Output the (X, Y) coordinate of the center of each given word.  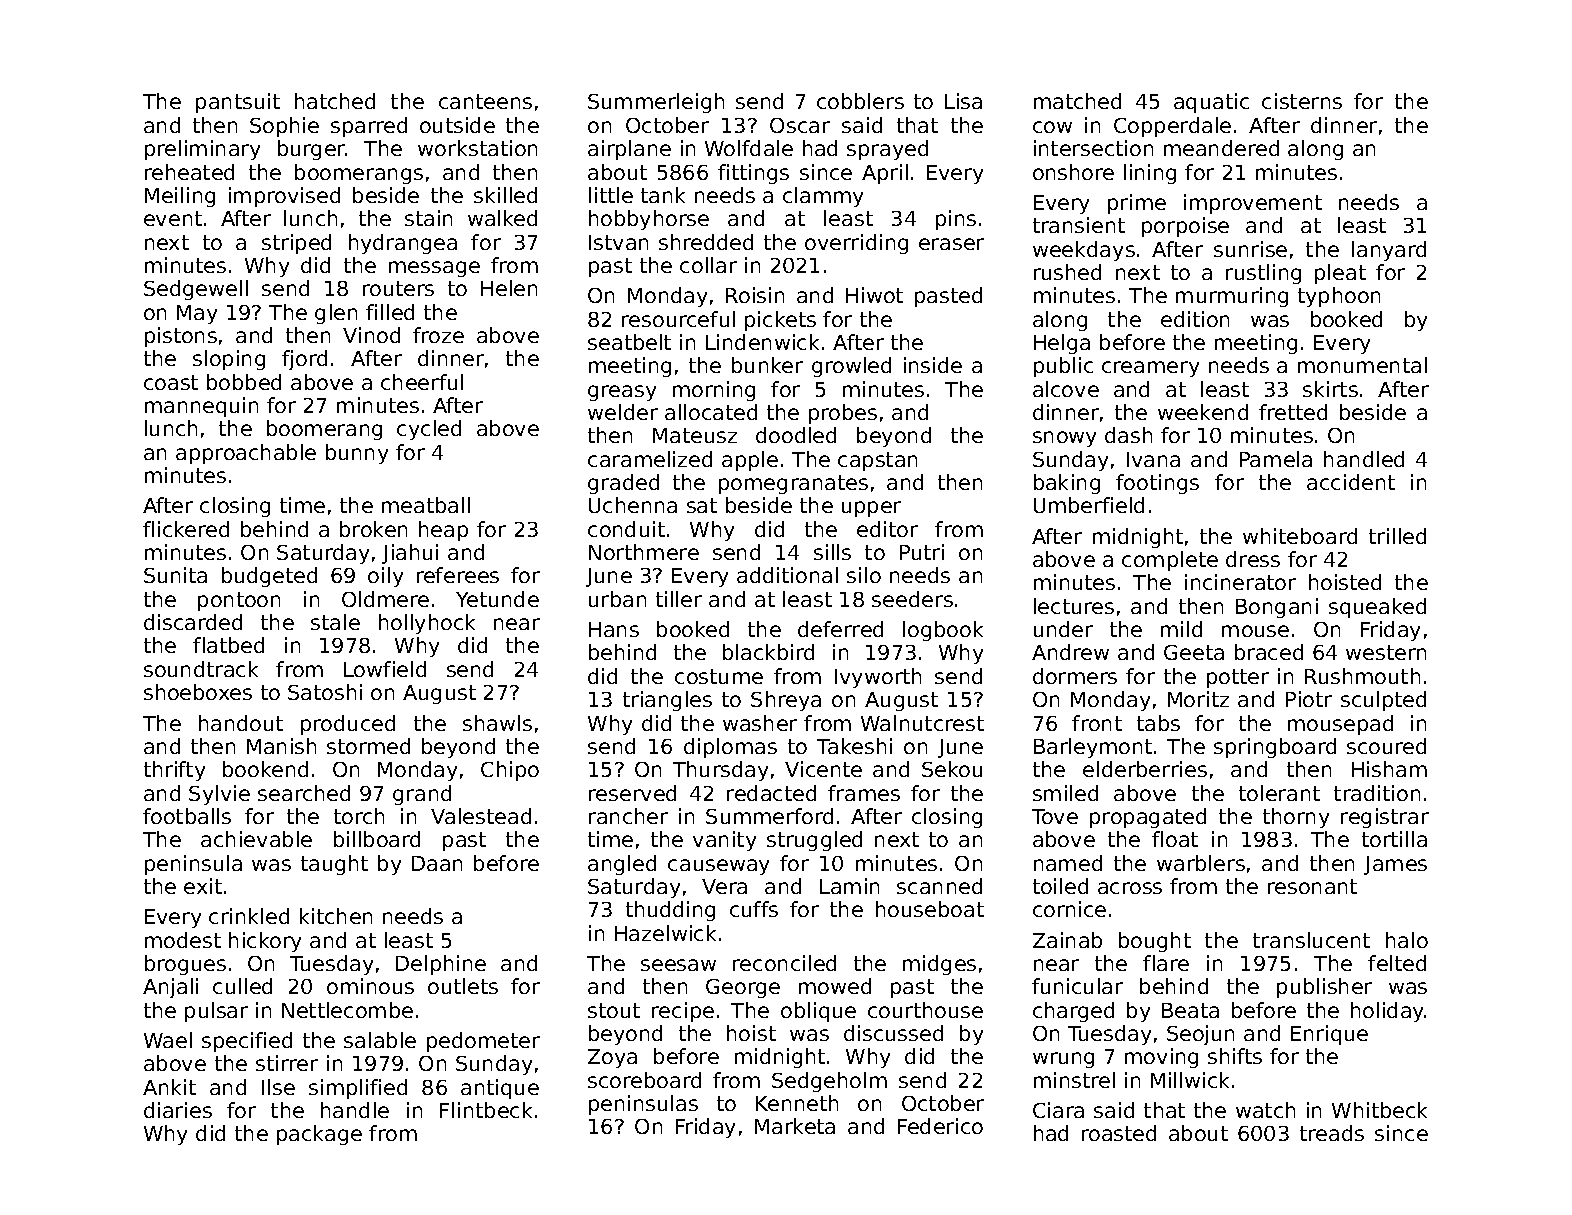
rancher (628, 816)
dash (1128, 435)
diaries (178, 1110)
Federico (940, 1126)
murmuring (1232, 297)
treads (1332, 1133)
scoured (1386, 746)
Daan (437, 863)
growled (851, 367)
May (197, 314)
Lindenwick (762, 342)
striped (296, 244)
